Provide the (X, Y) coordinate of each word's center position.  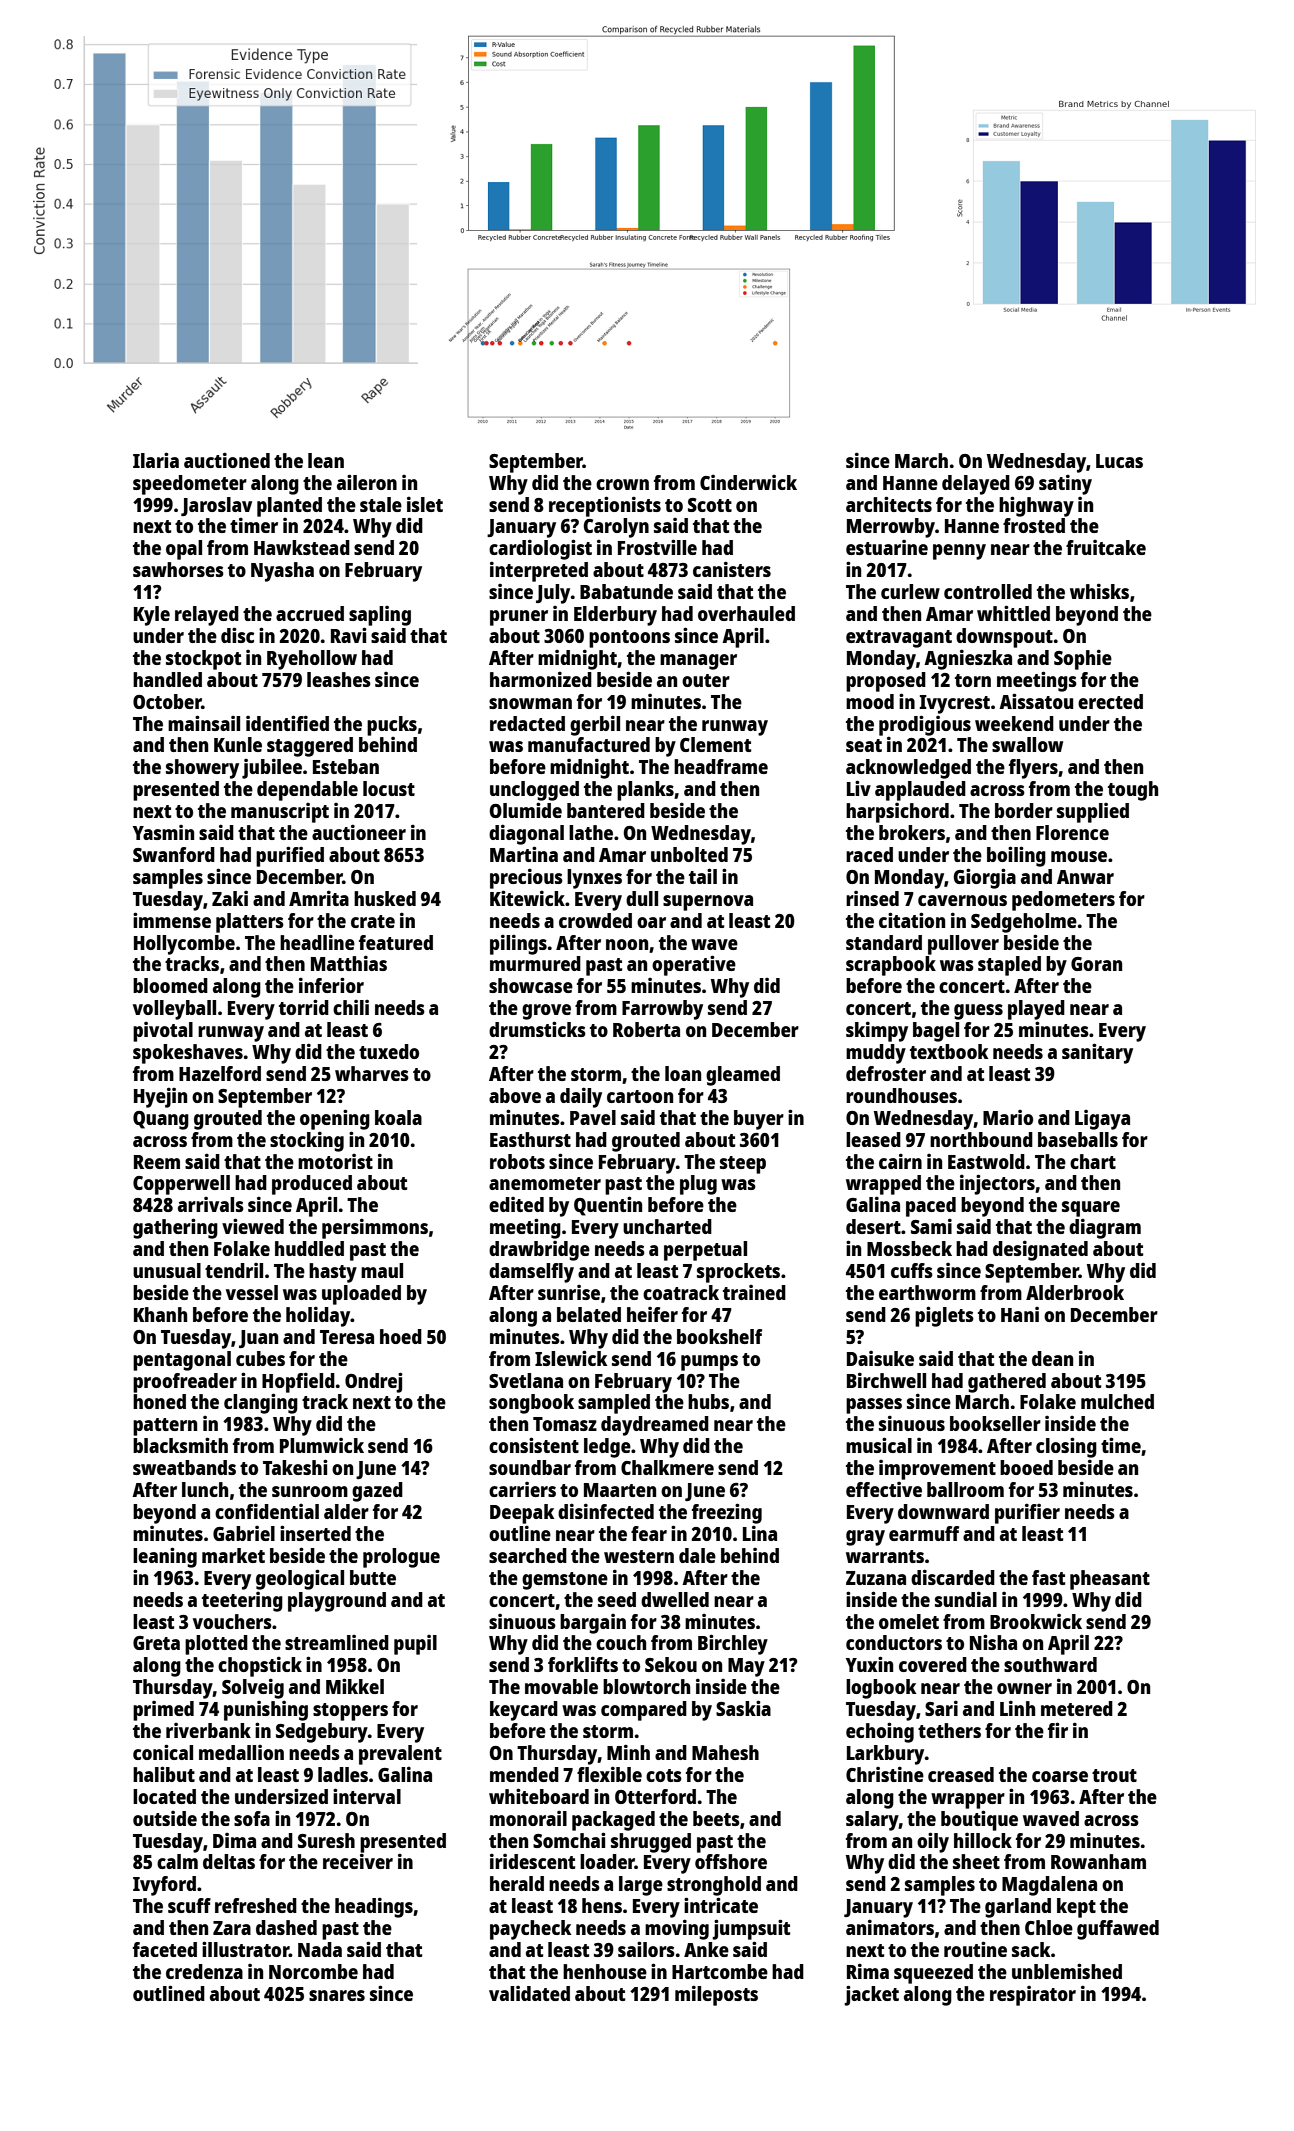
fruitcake (1106, 547)
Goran (1096, 964)
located (164, 1796)
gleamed (743, 1076)
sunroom (310, 1491)
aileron (367, 482)
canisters (732, 569)
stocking (307, 1141)
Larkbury (885, 1755)
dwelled (675, 1599)
